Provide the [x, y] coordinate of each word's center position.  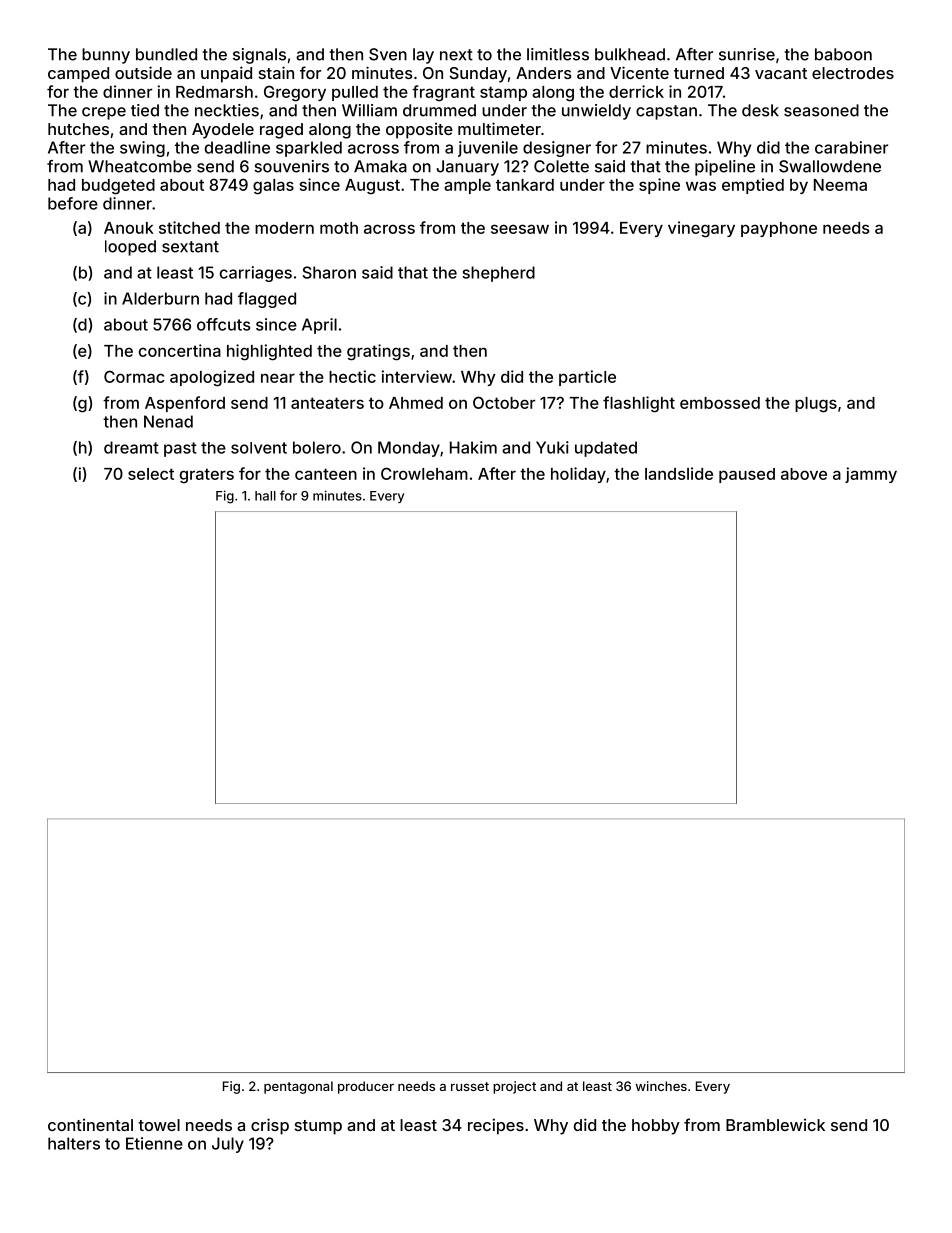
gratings [378, 352]
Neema [840, 185]
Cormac [134, 376]
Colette [561, 166]
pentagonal [298, 1087]
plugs [816, 405]
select [151, 474]
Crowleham [424, 473]
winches [661, 1086]
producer [366, 1087]
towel [159, 1125]
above [804, 474]
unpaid [226, 74]
